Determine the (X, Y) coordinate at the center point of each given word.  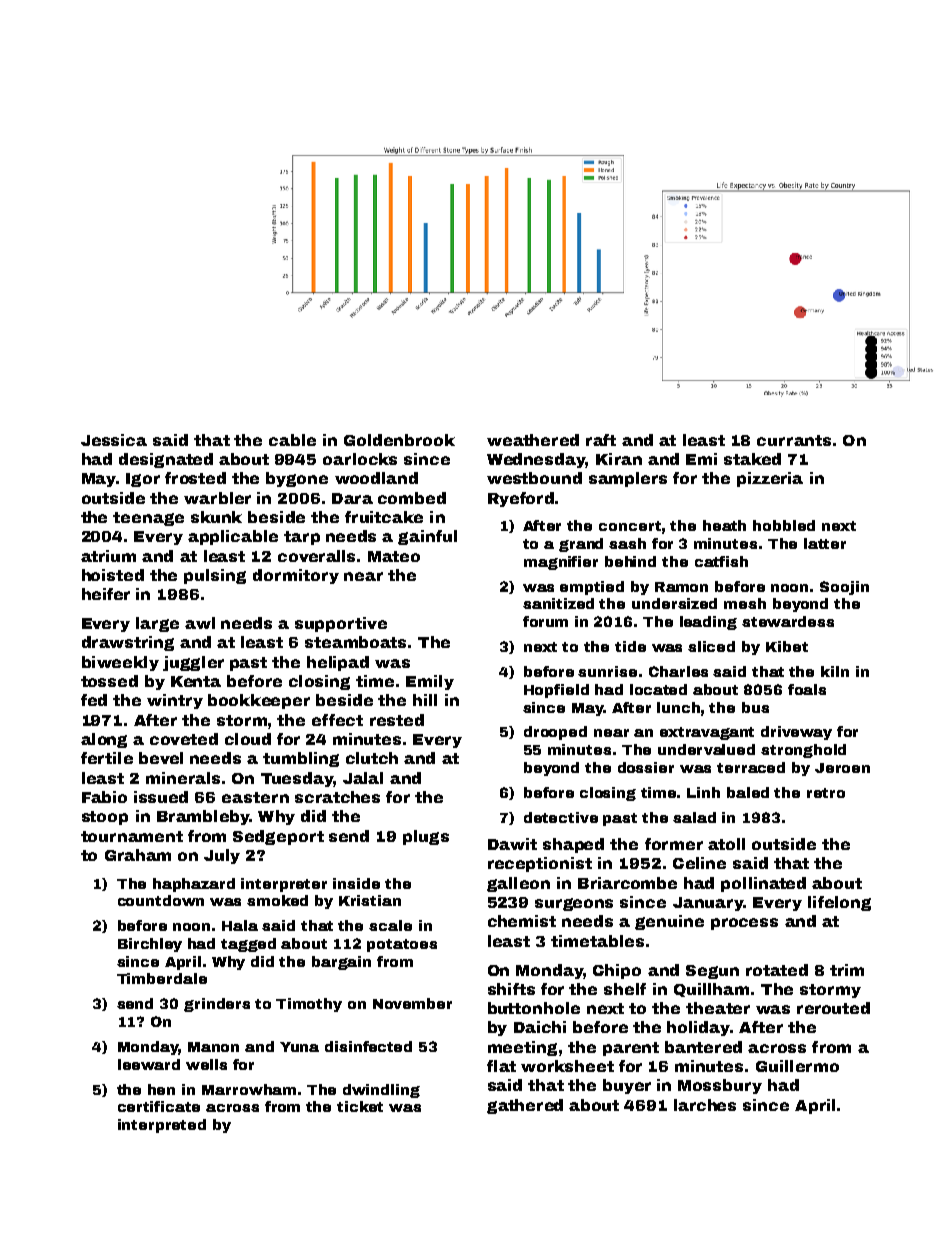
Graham (138, 855)
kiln (835, 671)
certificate (159, 1106)
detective (561, 817)
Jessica (114, 440)
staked (752, 459)
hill (425, 700)
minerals (183, 778)
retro (826, 793)
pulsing (215, 576)
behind (630, 561)
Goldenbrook (399, 440)
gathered (525, 1106)
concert (630, 526)
